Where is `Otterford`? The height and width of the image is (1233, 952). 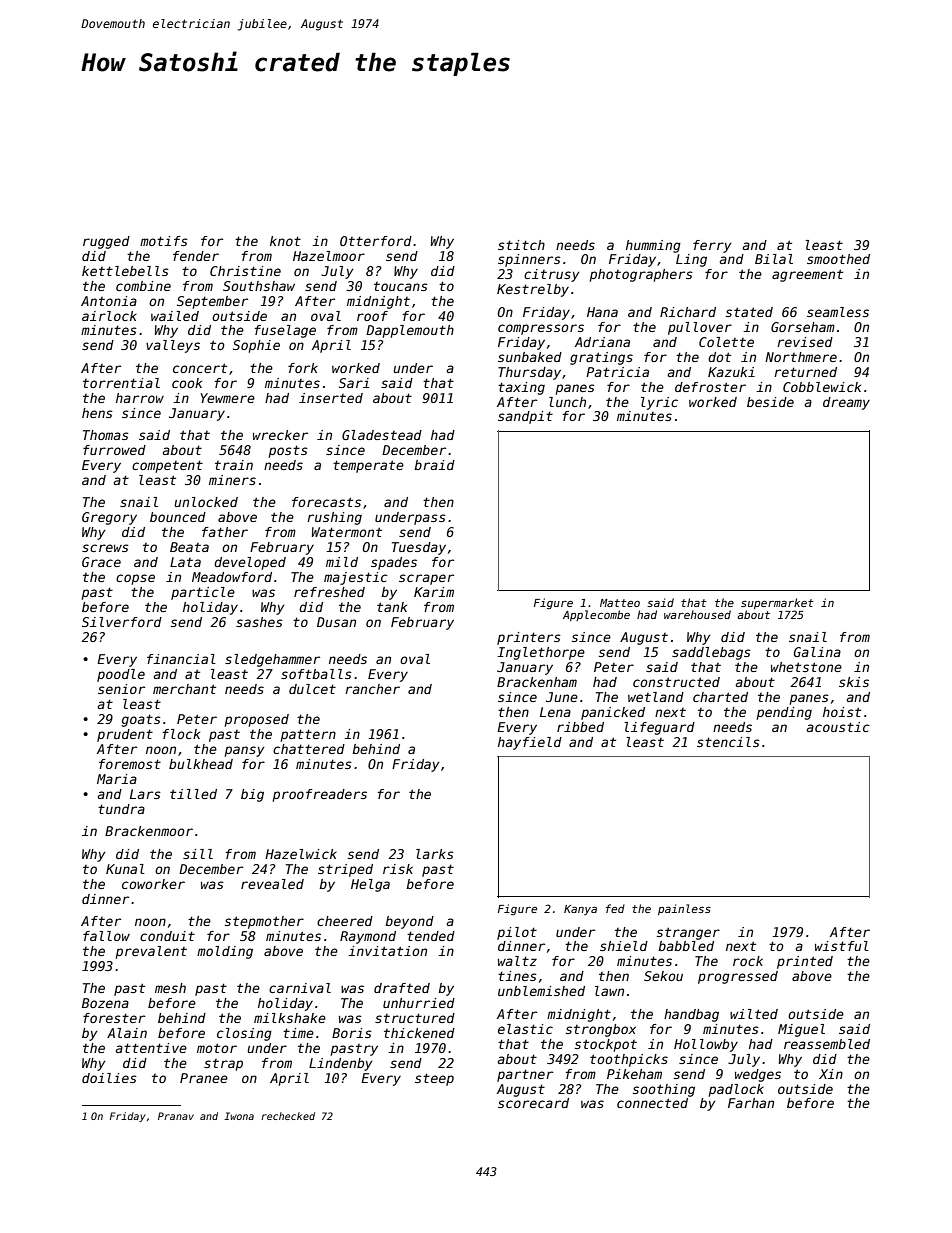 Otterford is located at coordinates (376, 241).
